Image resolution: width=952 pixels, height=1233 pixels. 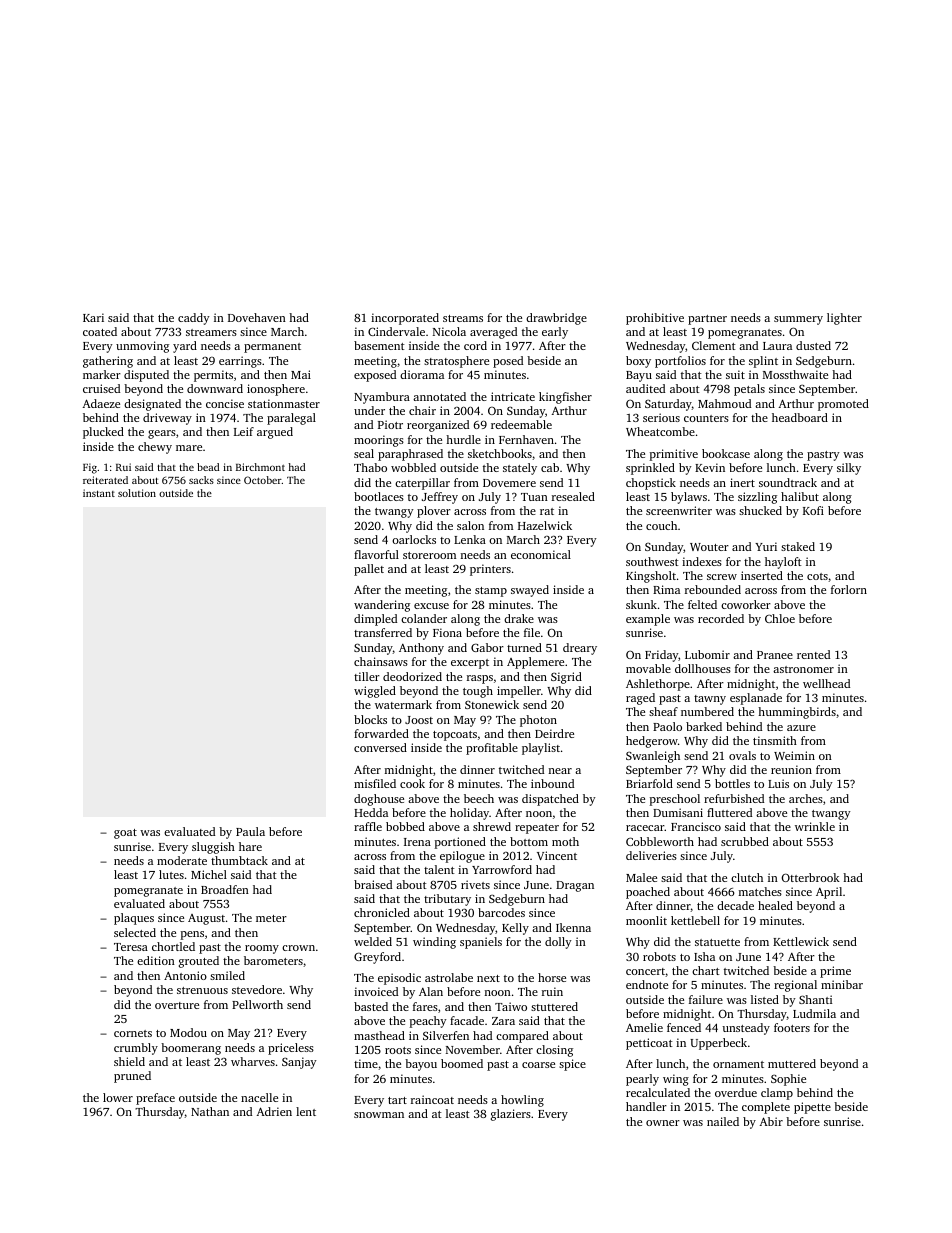 I want to click on lighter, so click(x=844, y=319).
